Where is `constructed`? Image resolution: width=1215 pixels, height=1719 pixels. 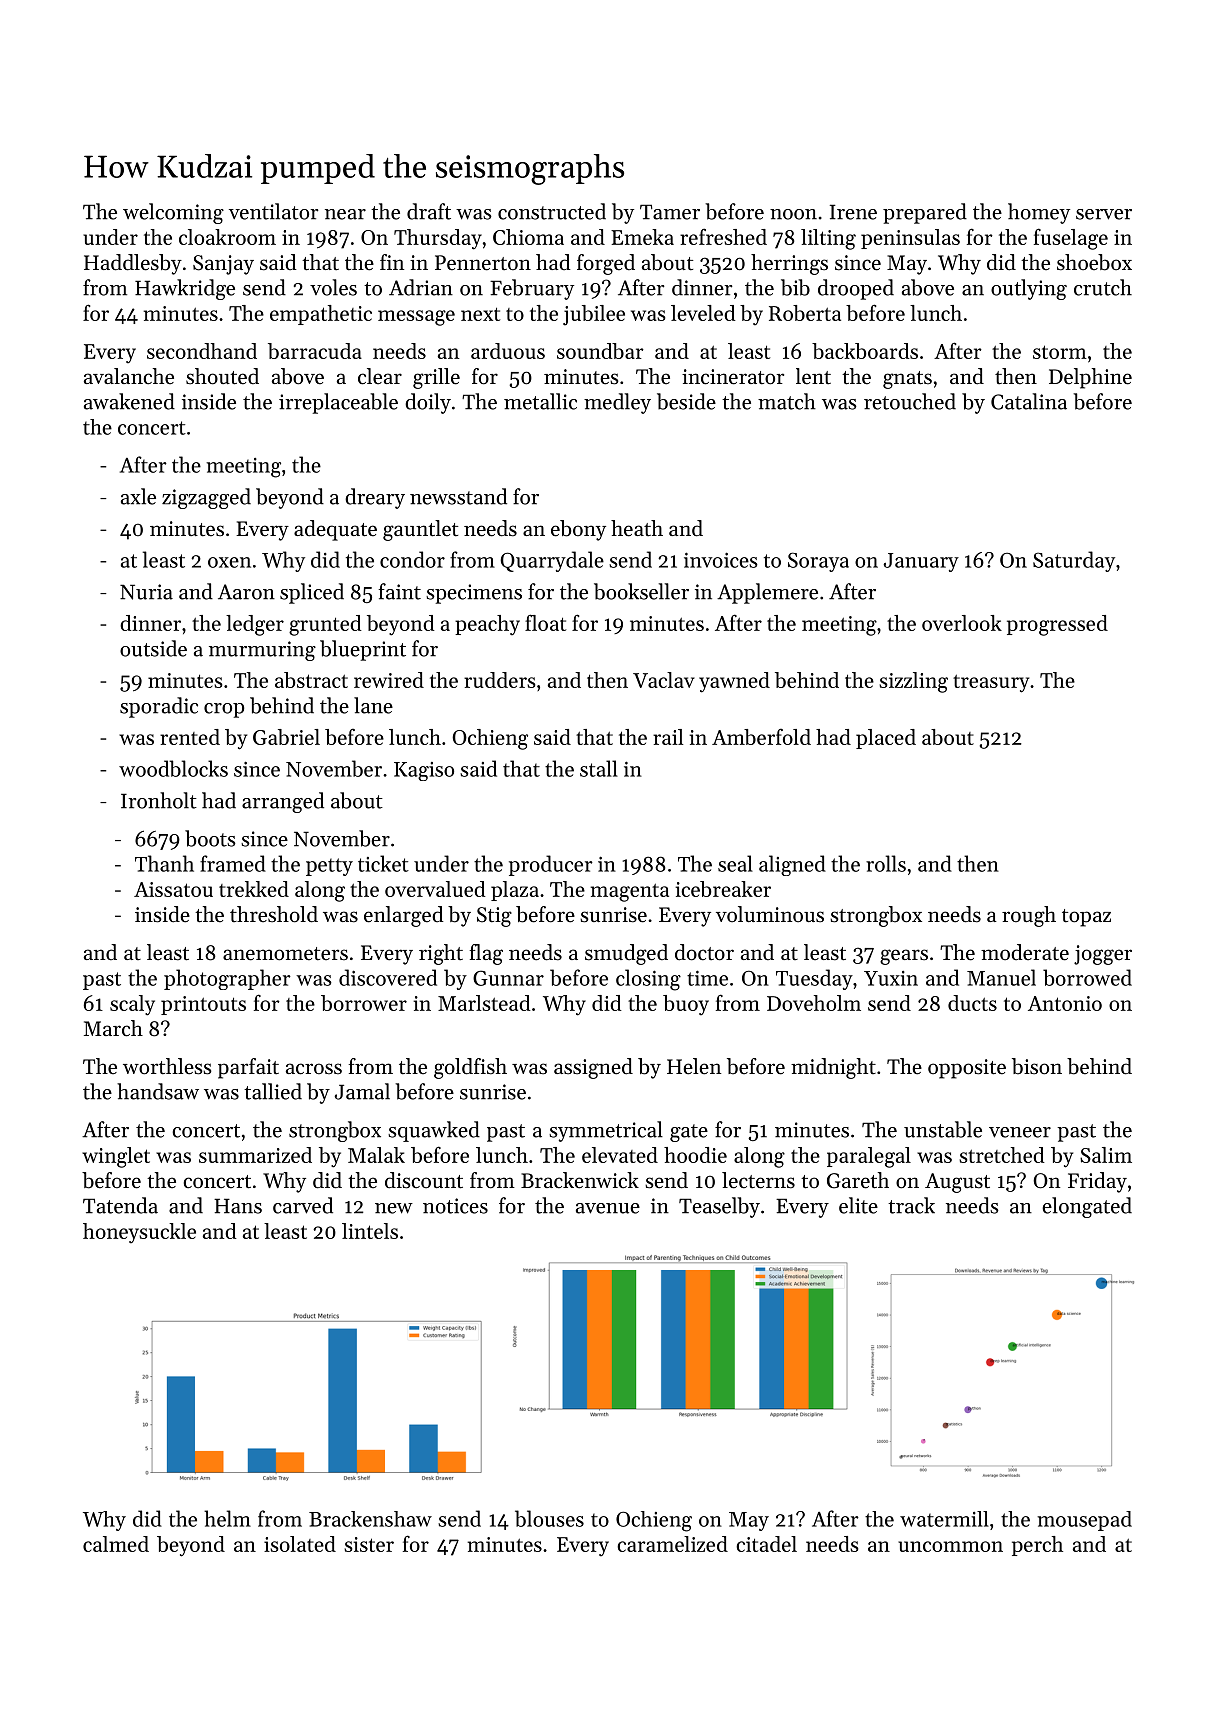 constructed is located at coordinates (552, 211).
